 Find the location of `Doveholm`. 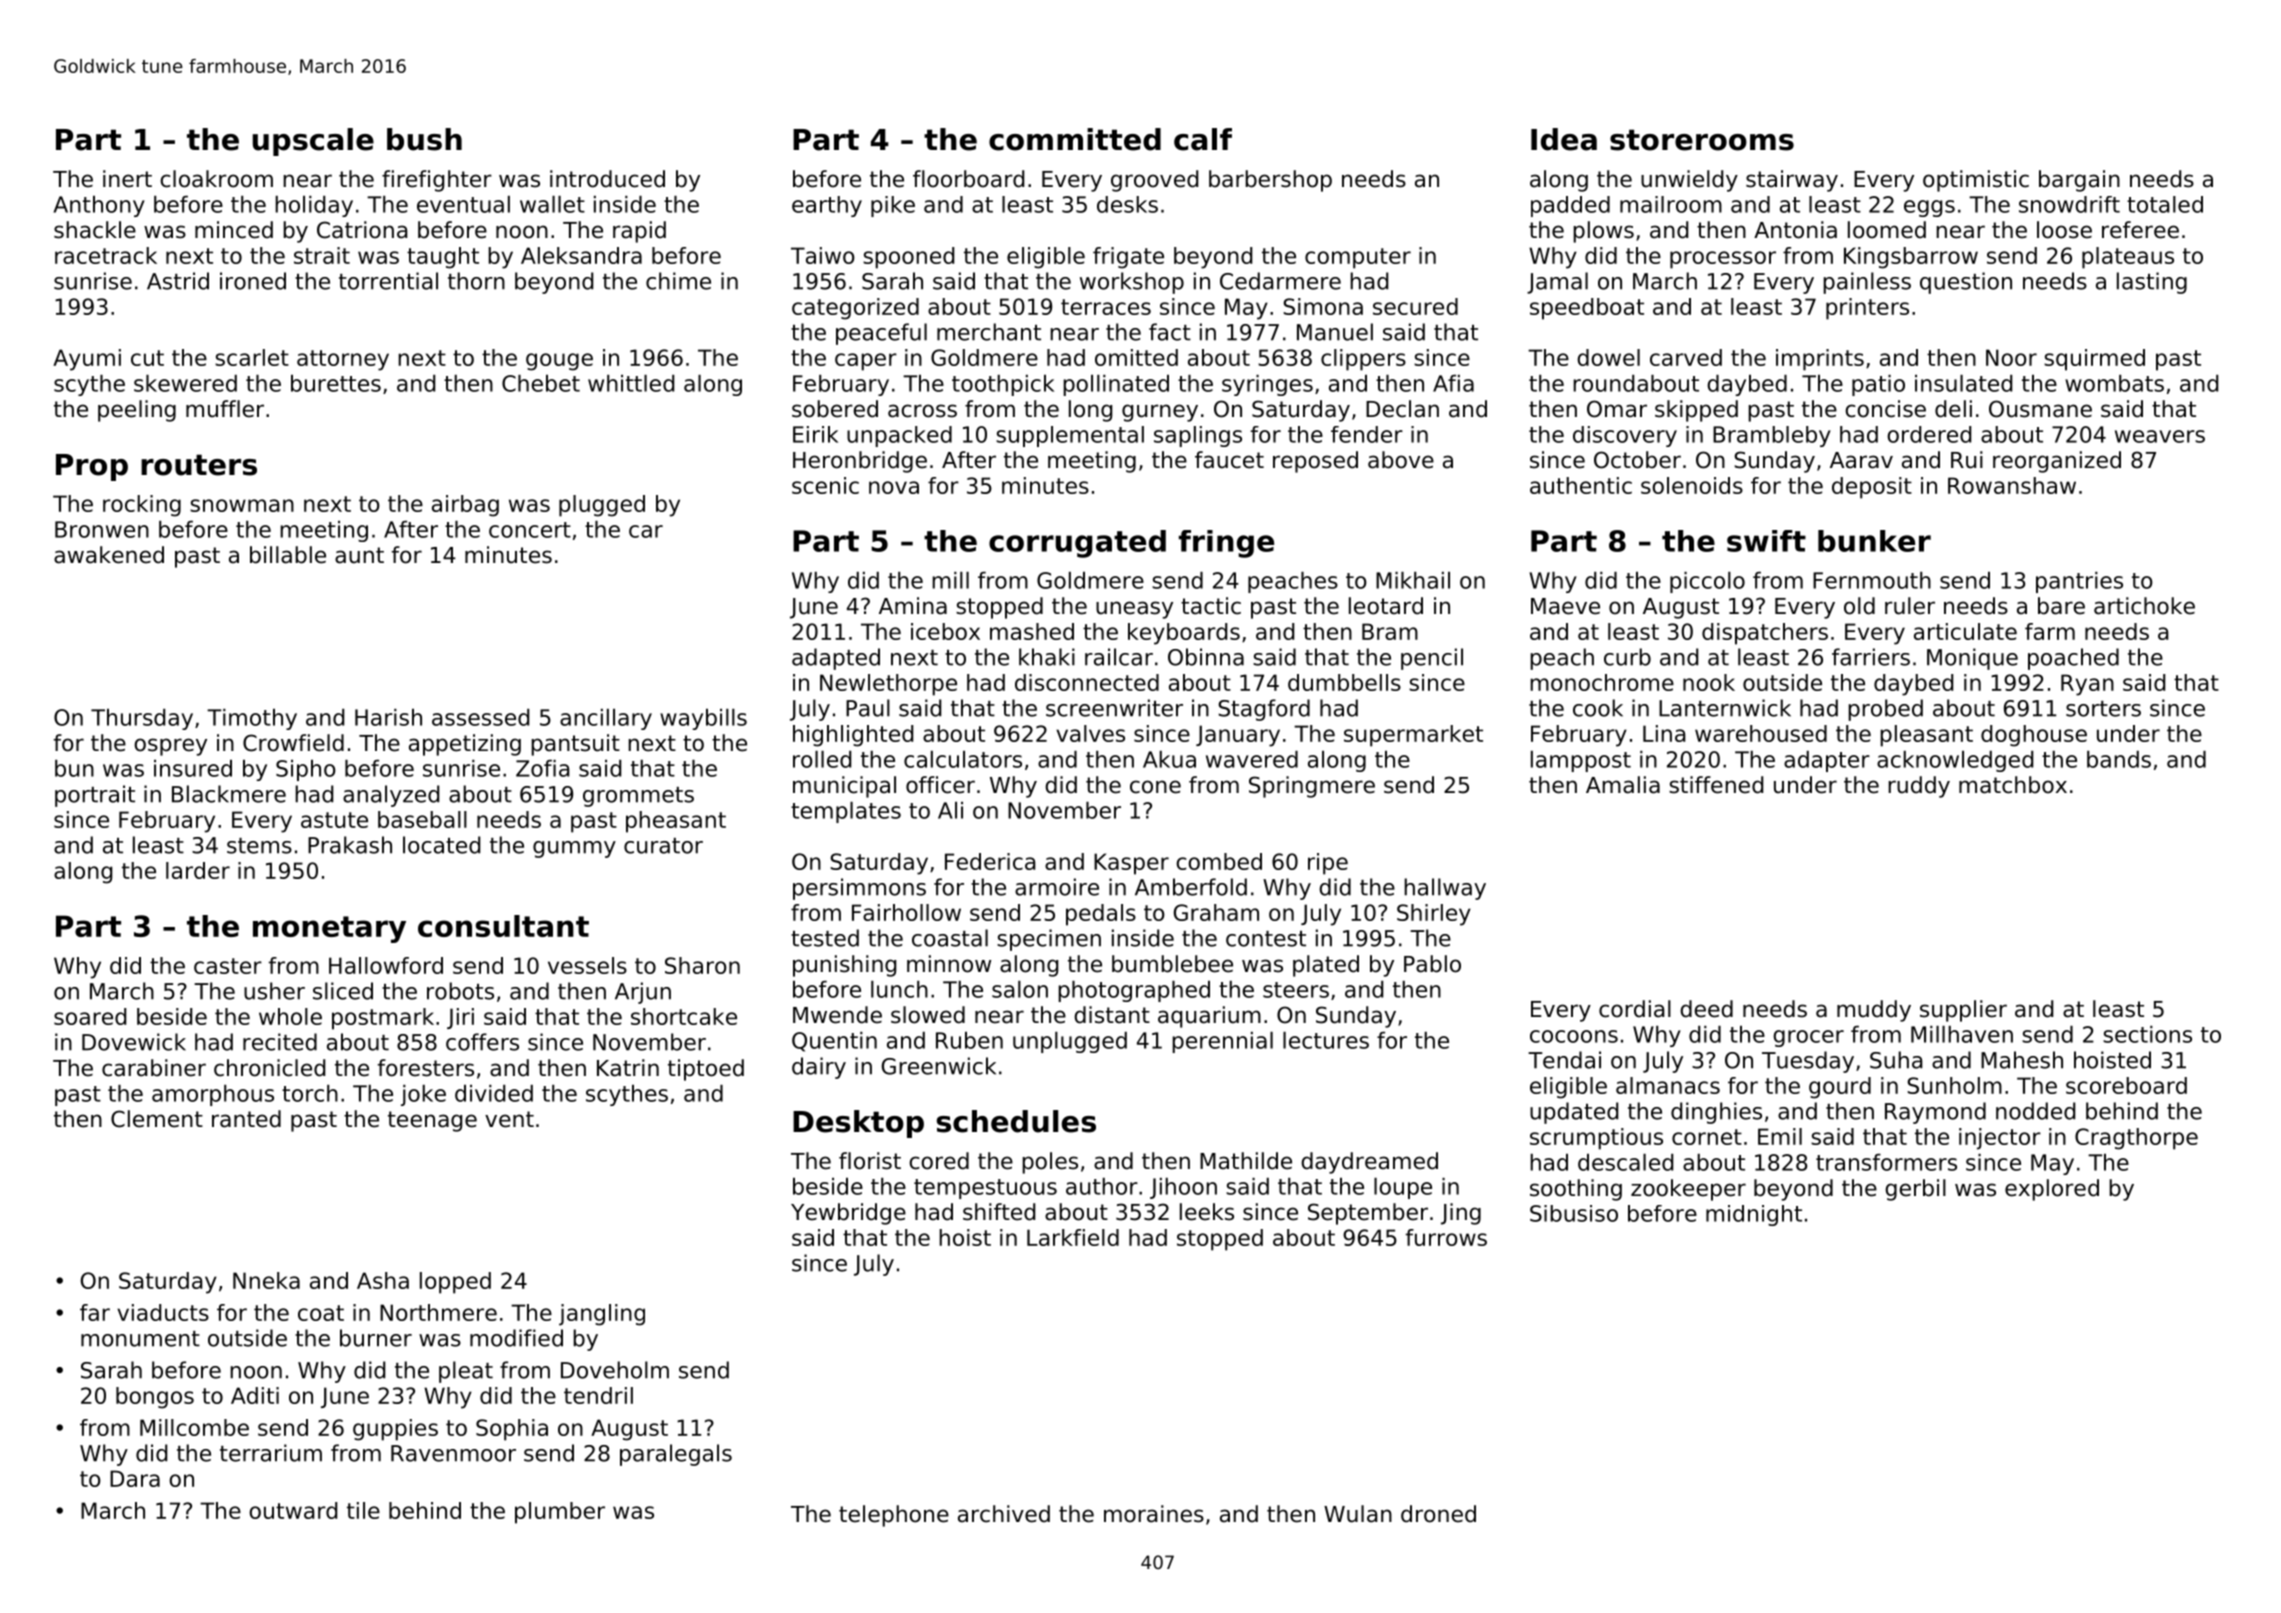

Doveholm is located at coordinates (615, 1370).
